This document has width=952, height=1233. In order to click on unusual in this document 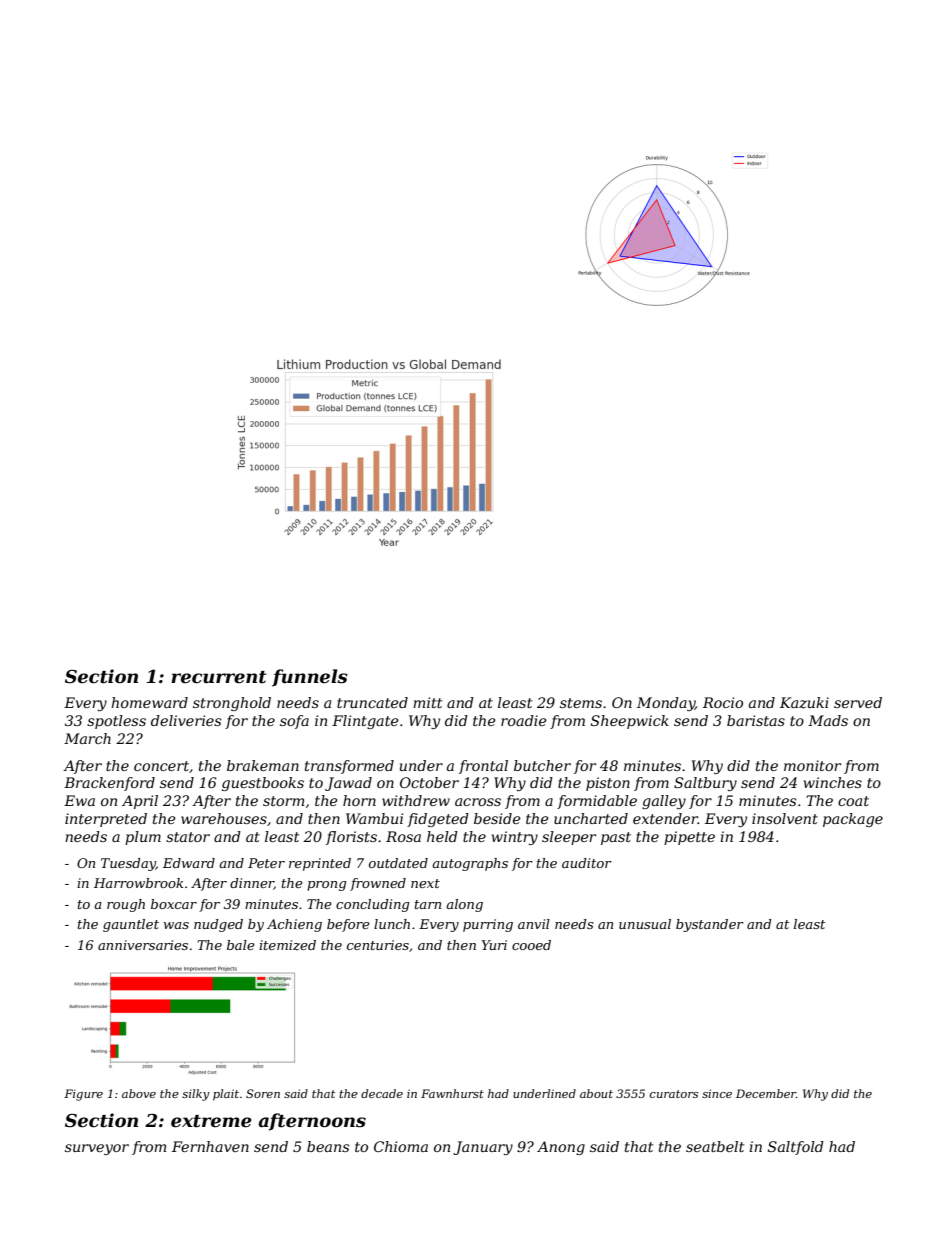, I will do `click(645, 924)`.
